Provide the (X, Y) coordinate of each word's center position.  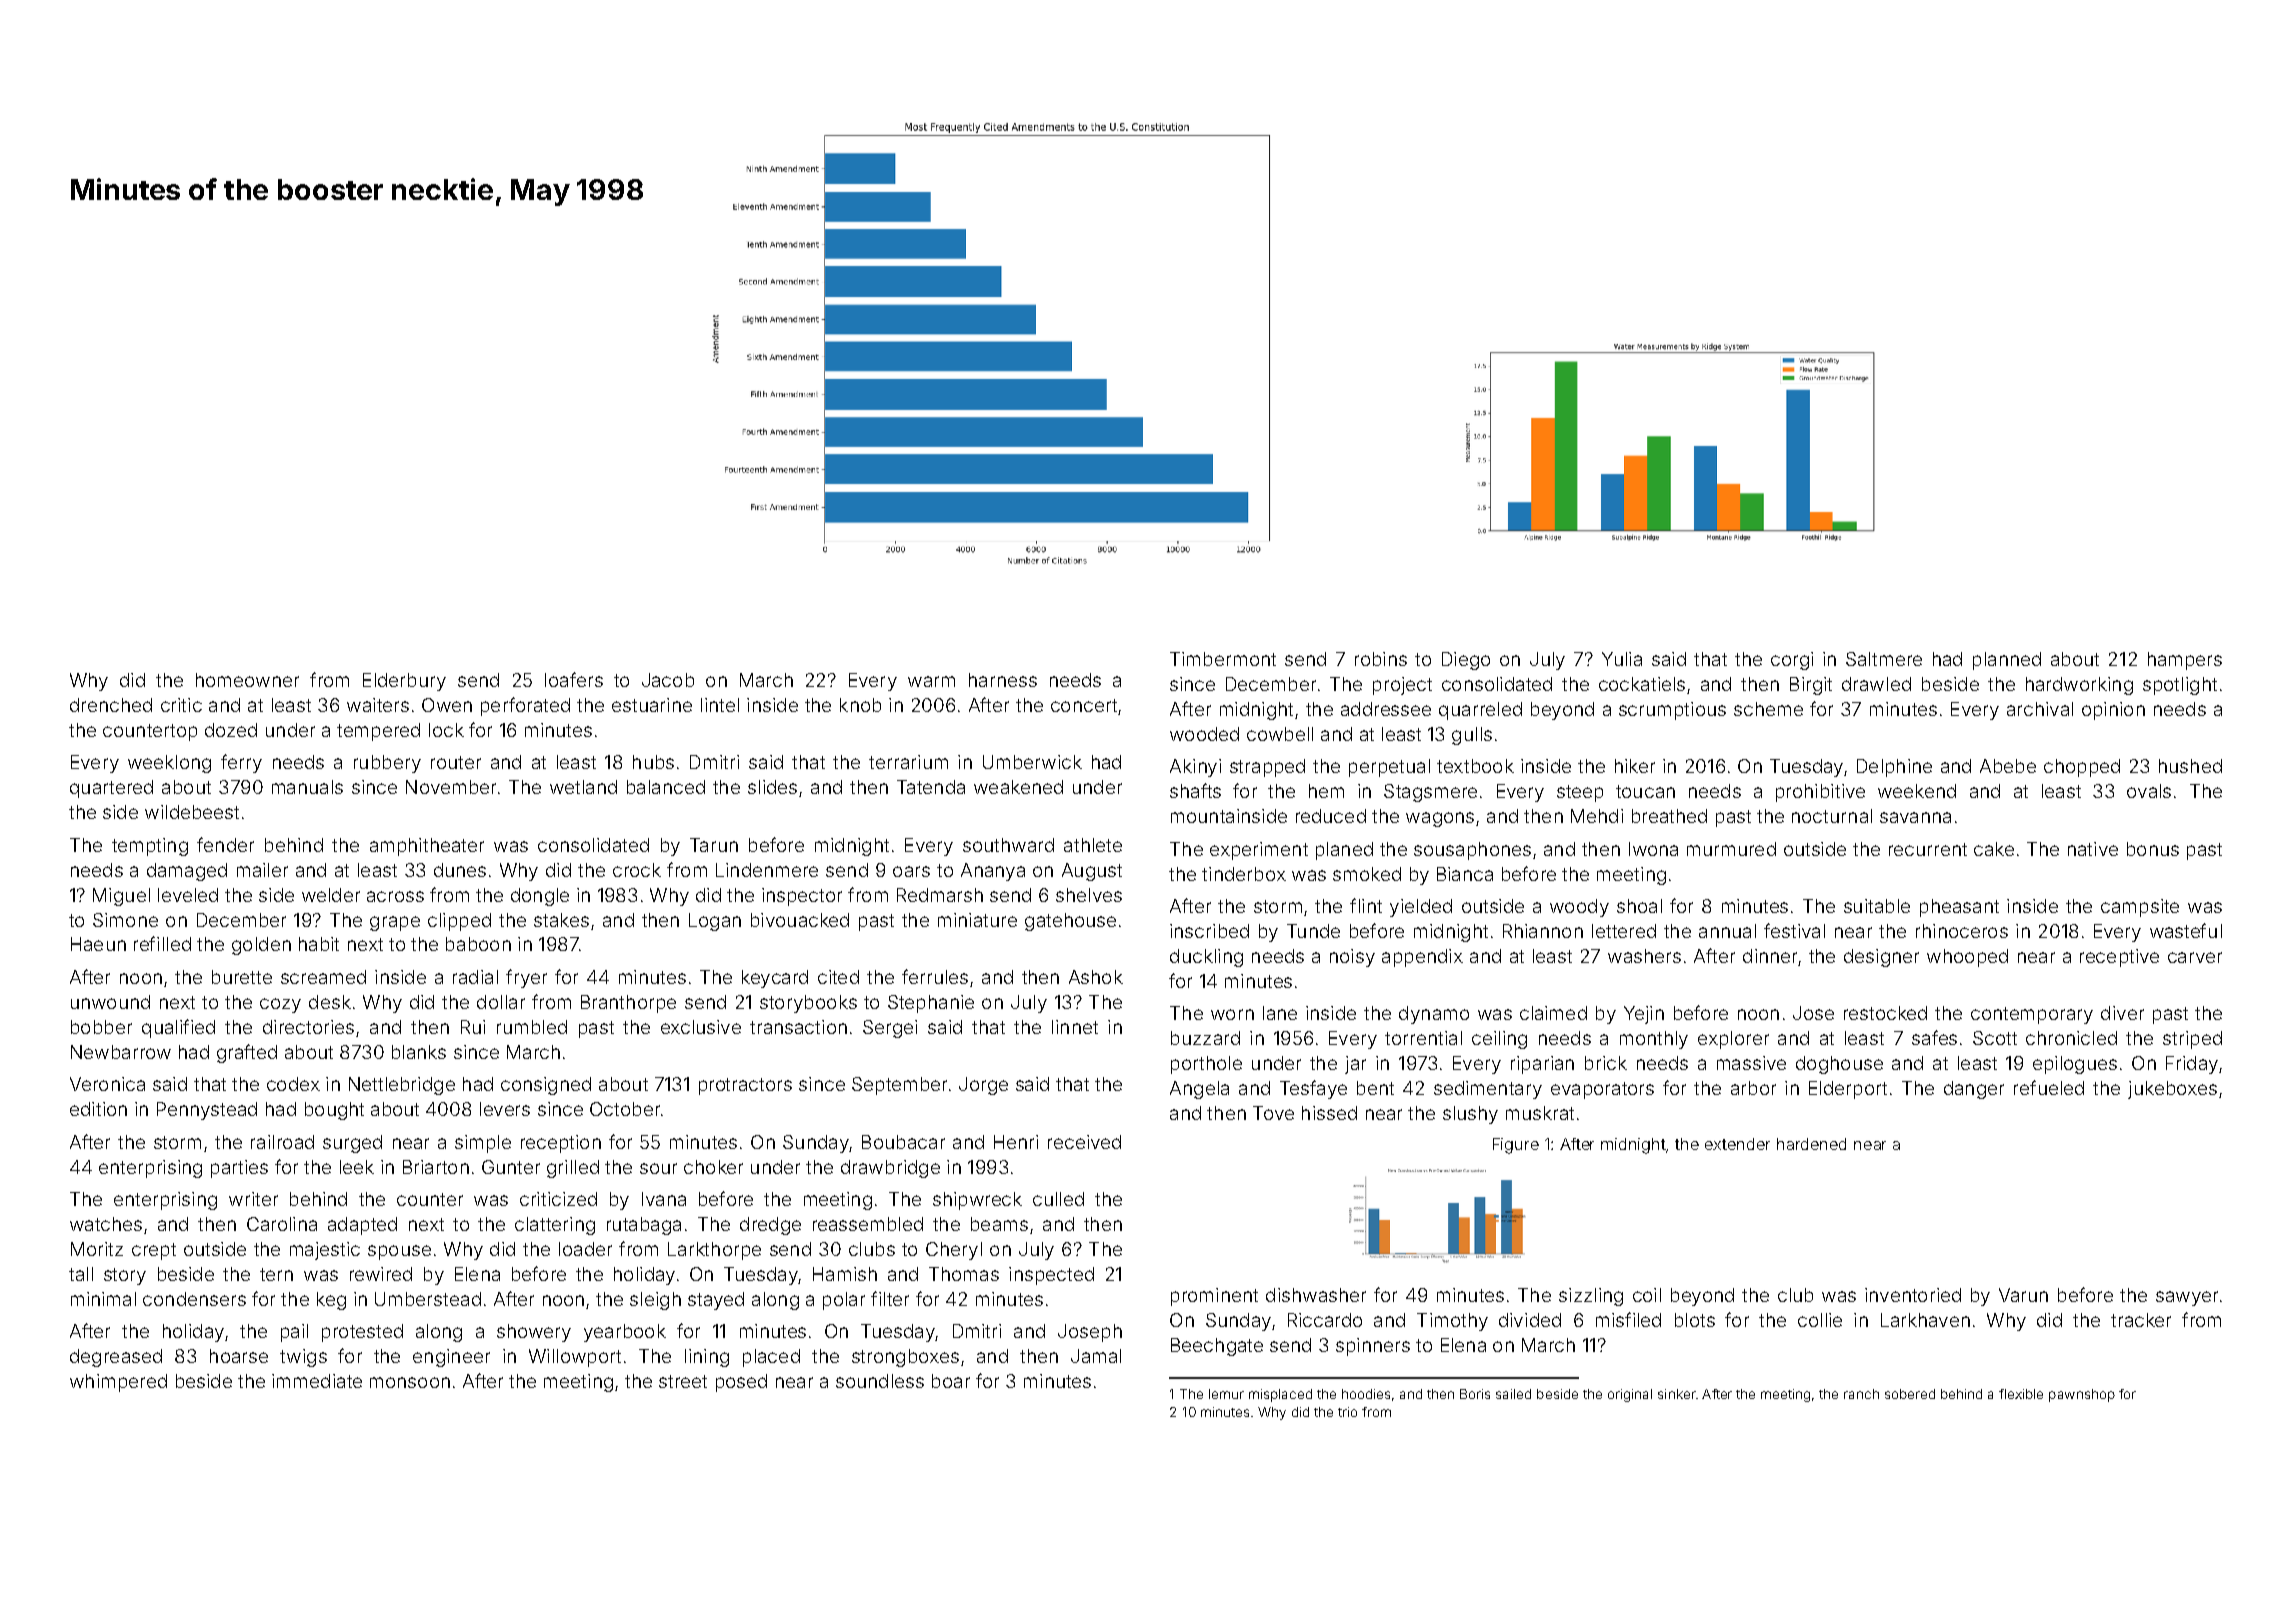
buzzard (1205, 1038)
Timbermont (1223, 659)
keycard (775, 979)
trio (1347, 1412)
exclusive (701, 1027)
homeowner (247, 680)
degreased (116, 1358)
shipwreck (977, 1201)
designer (1881, 958)
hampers (2185, 661)
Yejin (1644, 1015)
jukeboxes (2172, 1090)
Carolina (282, 1224)
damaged (187, 872)
